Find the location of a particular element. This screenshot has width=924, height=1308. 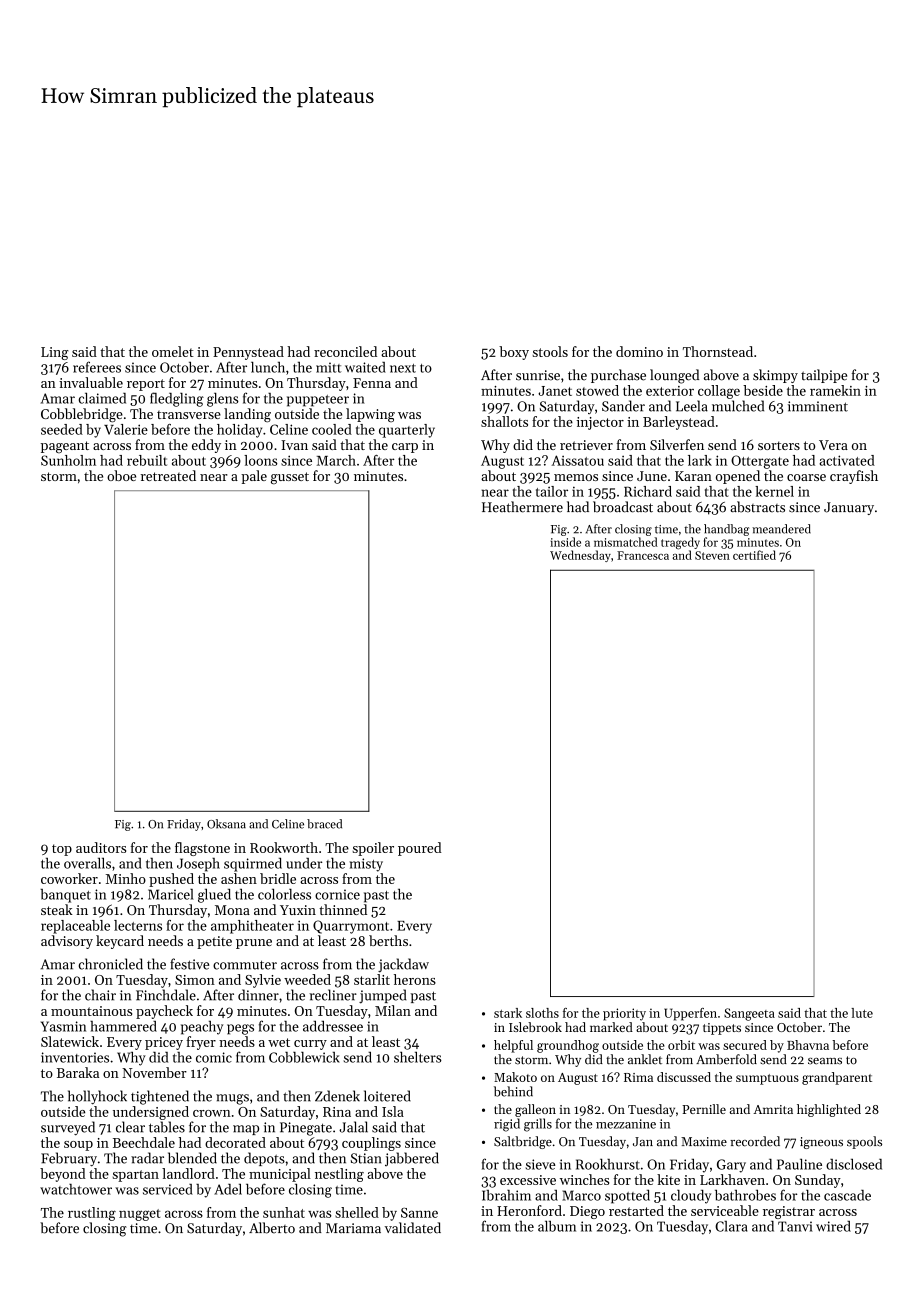

Sangeeta is located at coordinates (749, 1014).
